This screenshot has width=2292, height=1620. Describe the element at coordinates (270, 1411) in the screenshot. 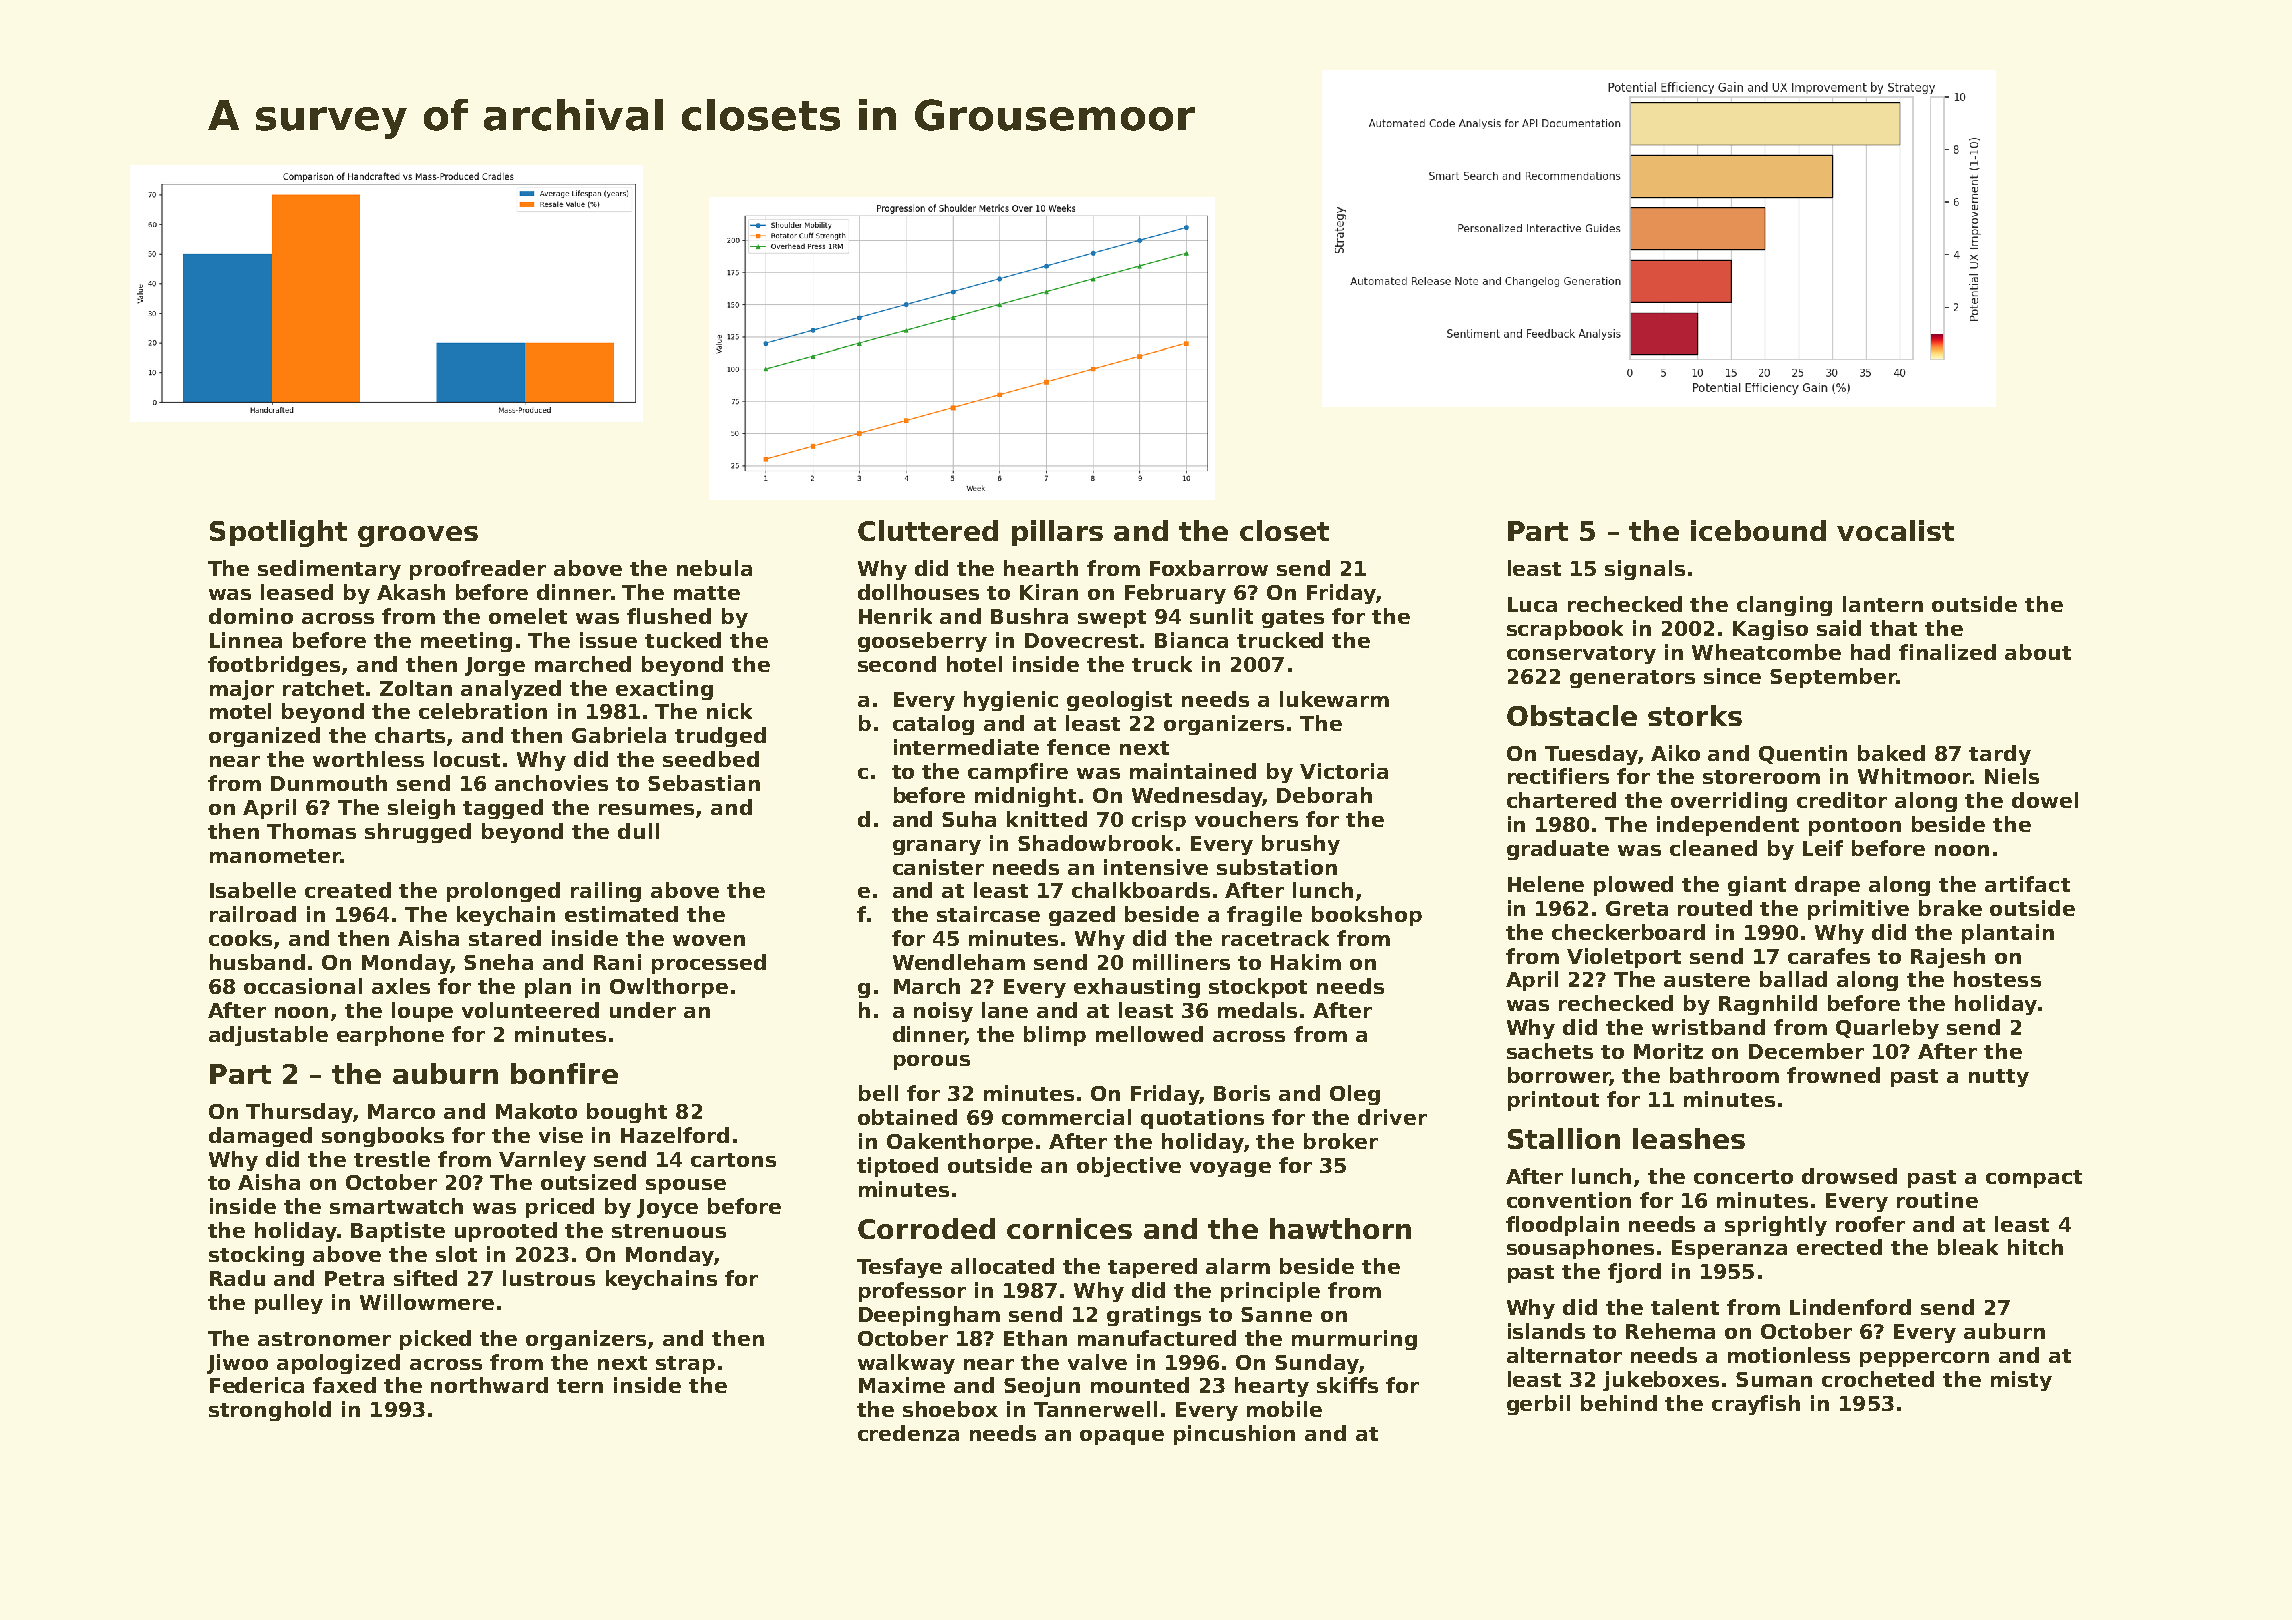

I see `stronghold` at that location.
